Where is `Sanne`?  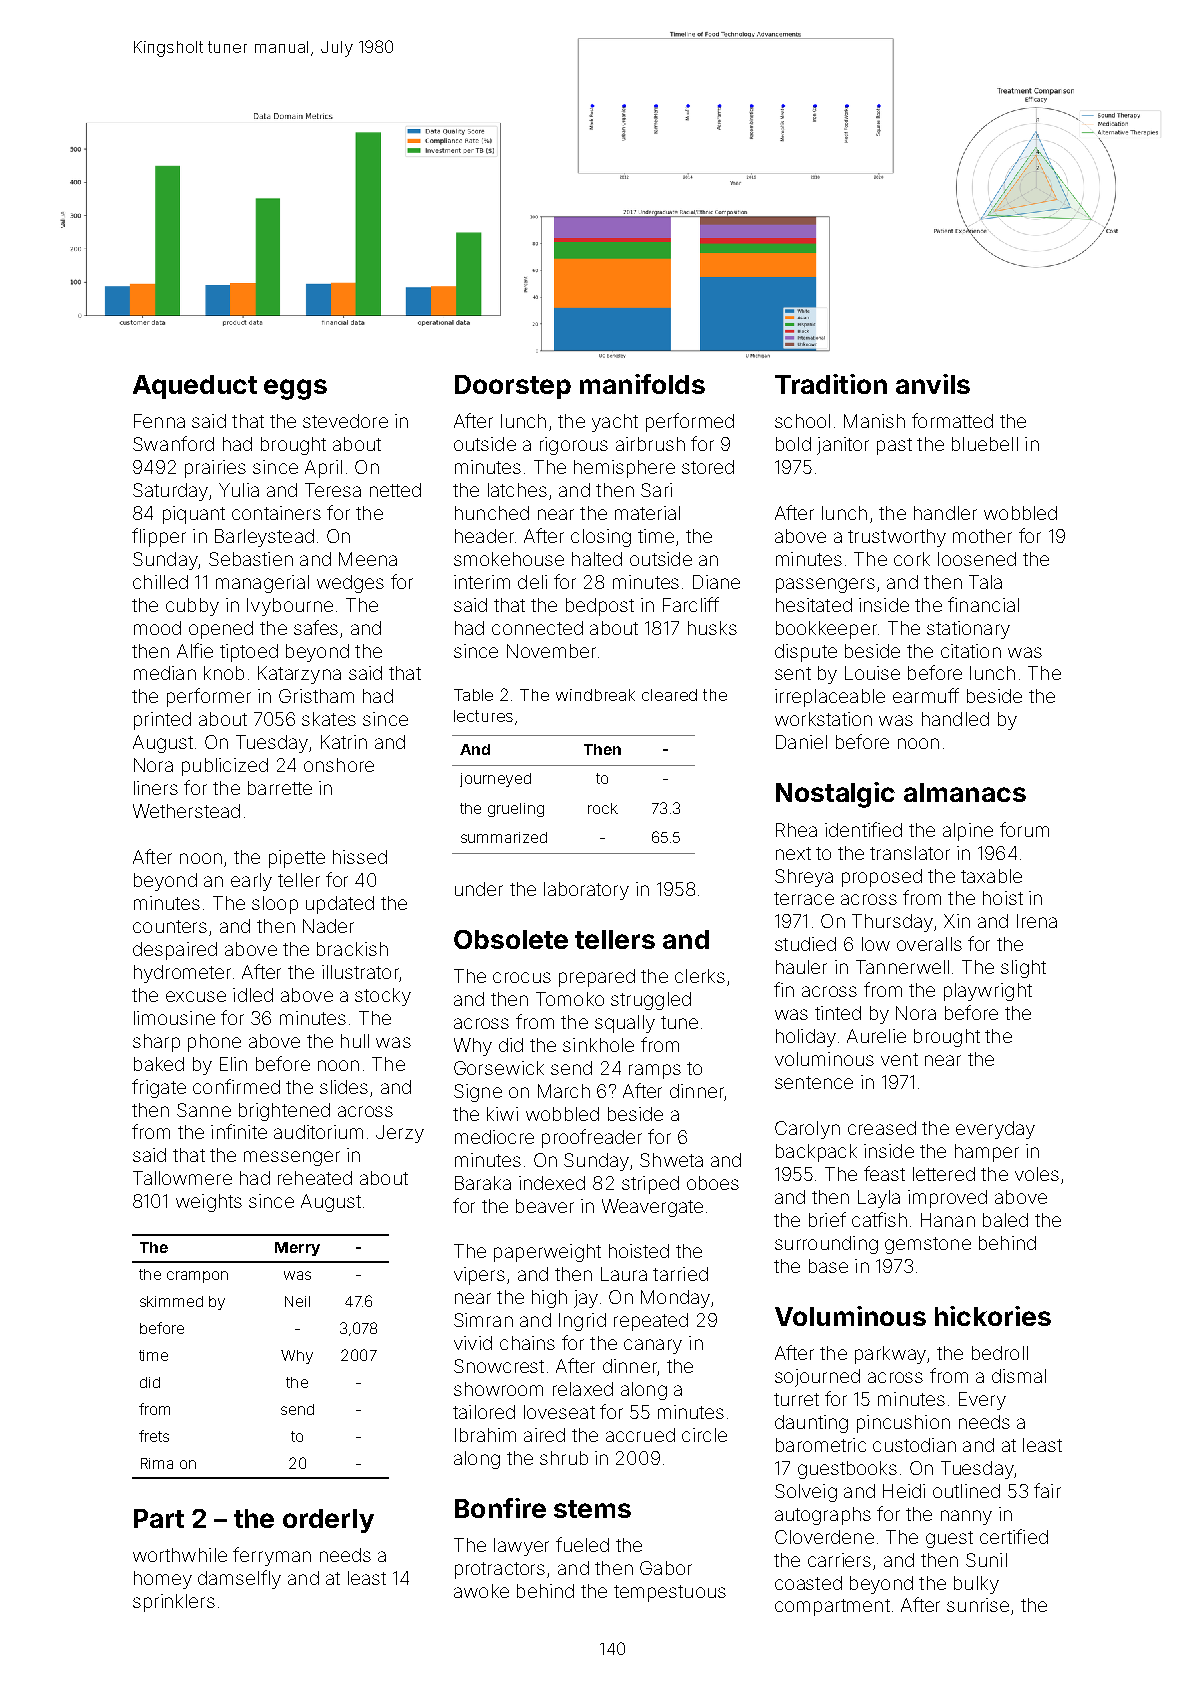
Sanne is located at coordinates (204, 1110).
